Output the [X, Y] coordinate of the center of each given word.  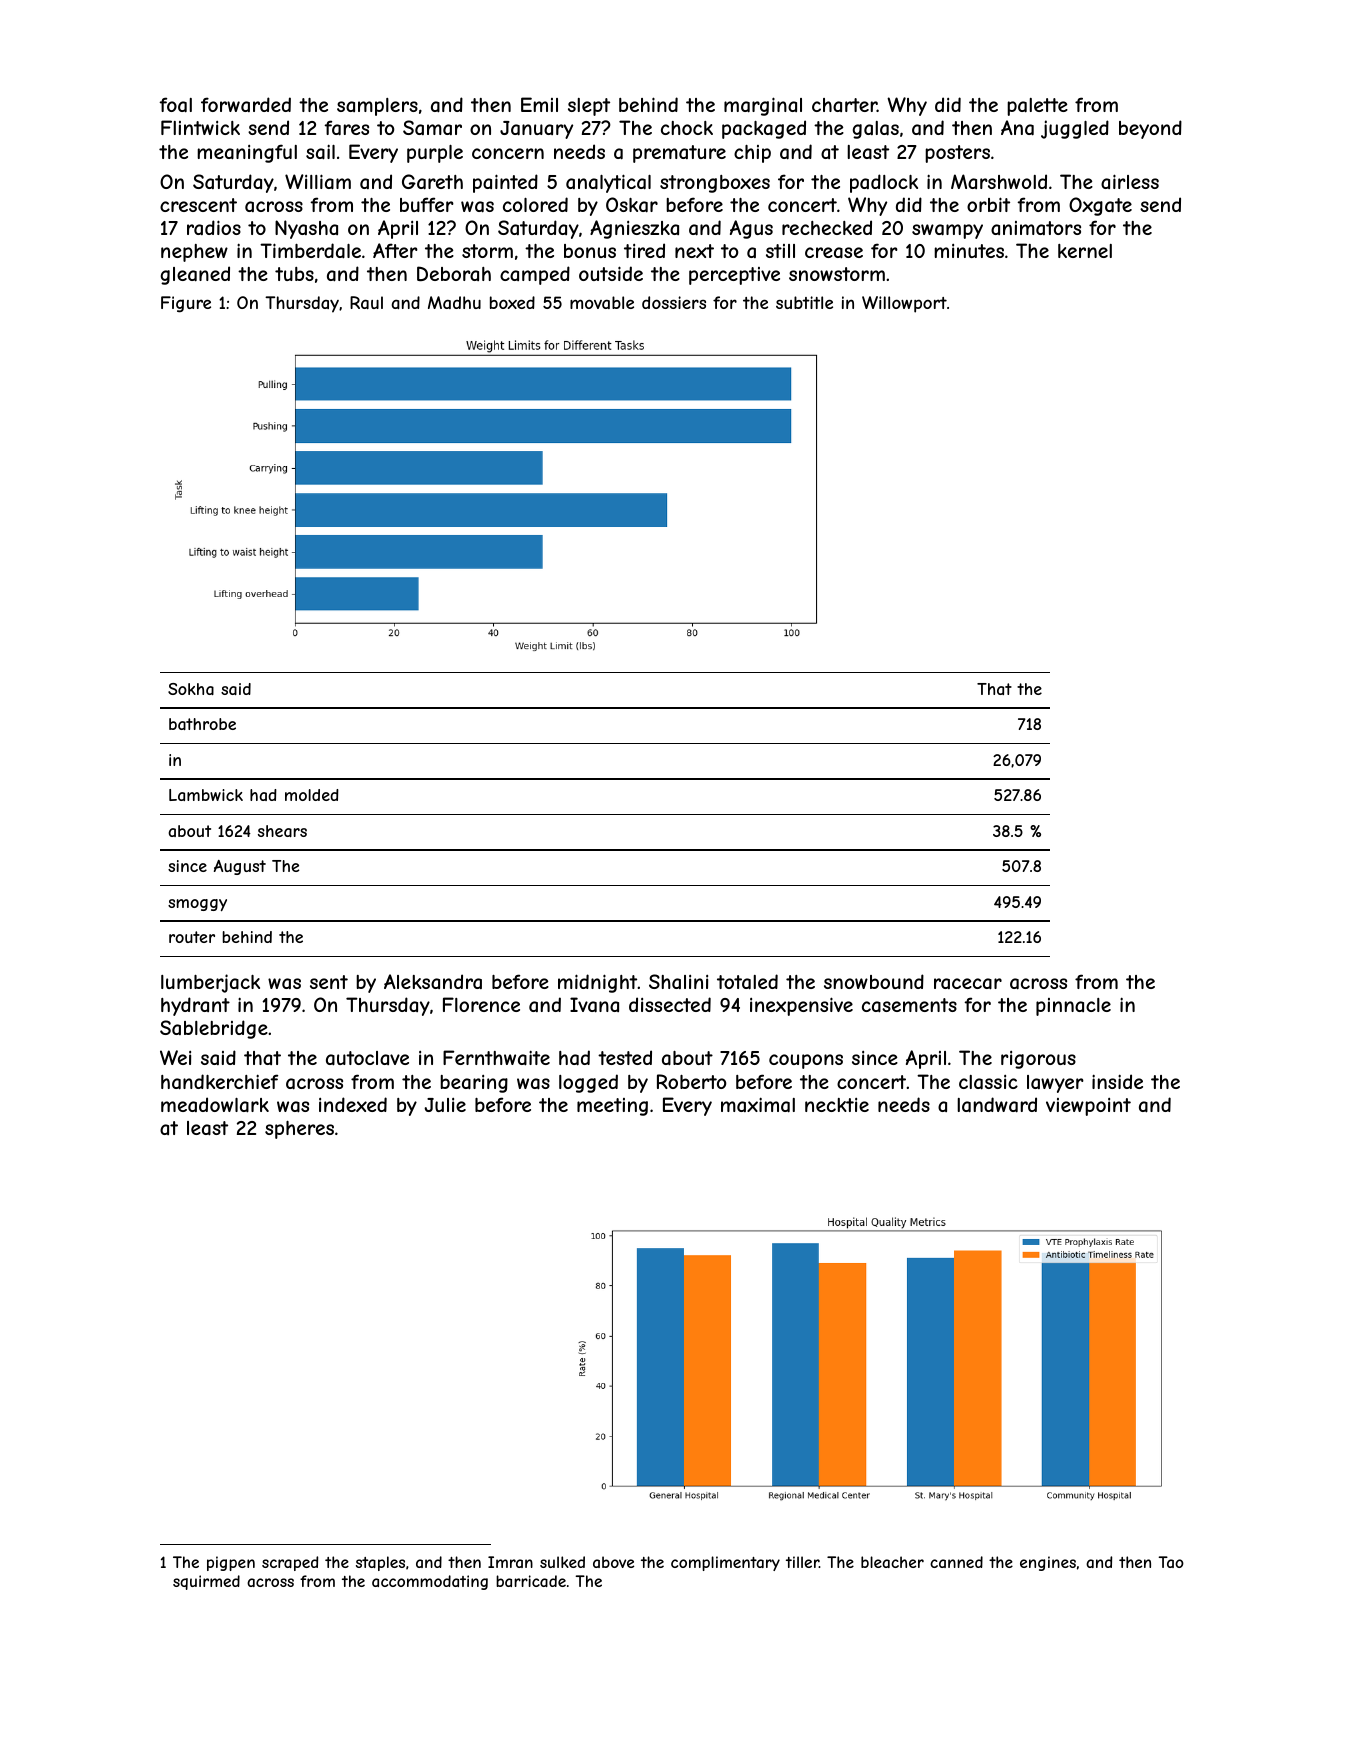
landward [997, 1105]
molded [312, 795]
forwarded [246, 104]
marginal [763, 106]
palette [1037, 107]
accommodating [430, 1582]
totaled [747, 982]
